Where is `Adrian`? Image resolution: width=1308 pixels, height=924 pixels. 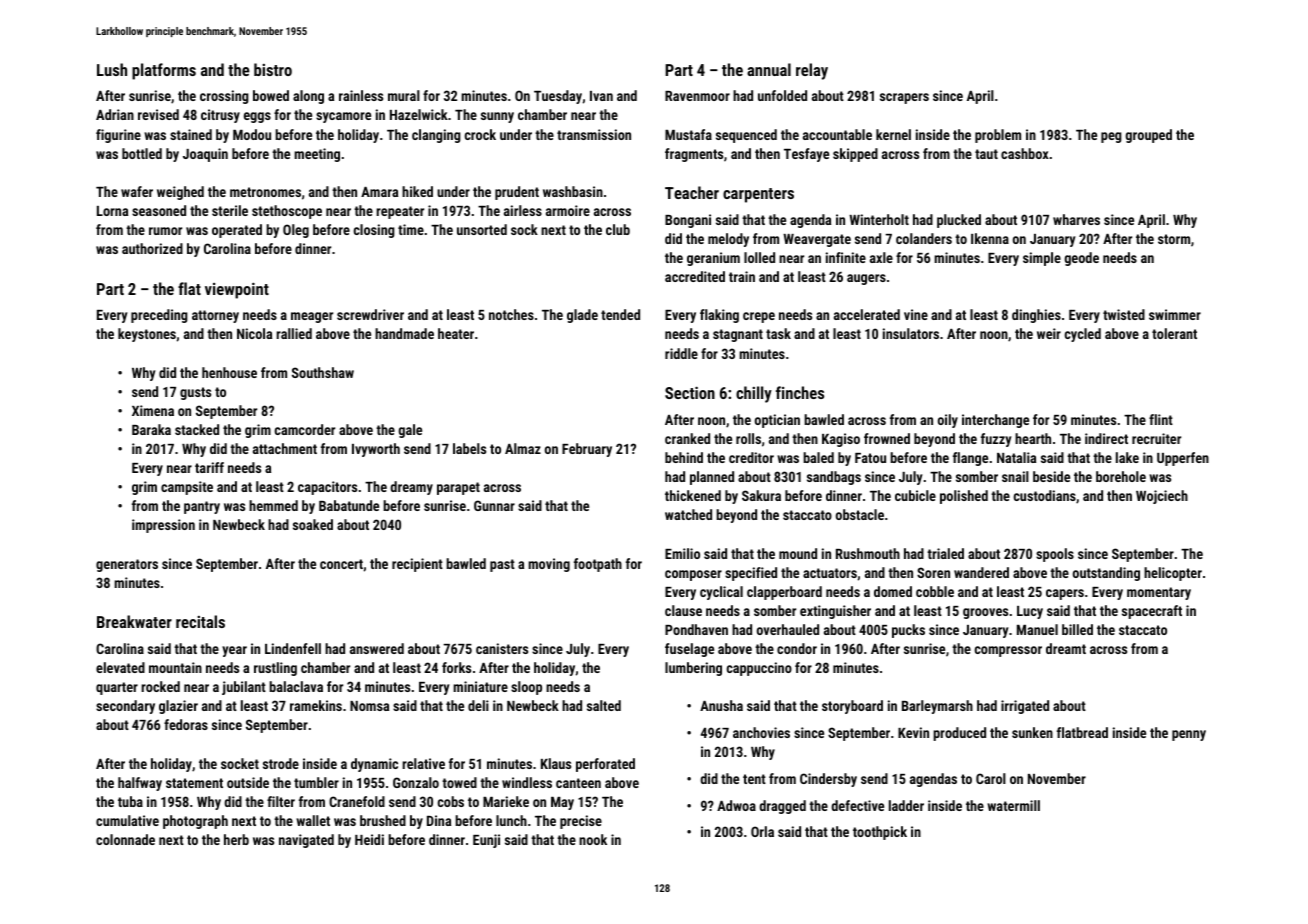
Adrian is located at coordinates (115, 114).
